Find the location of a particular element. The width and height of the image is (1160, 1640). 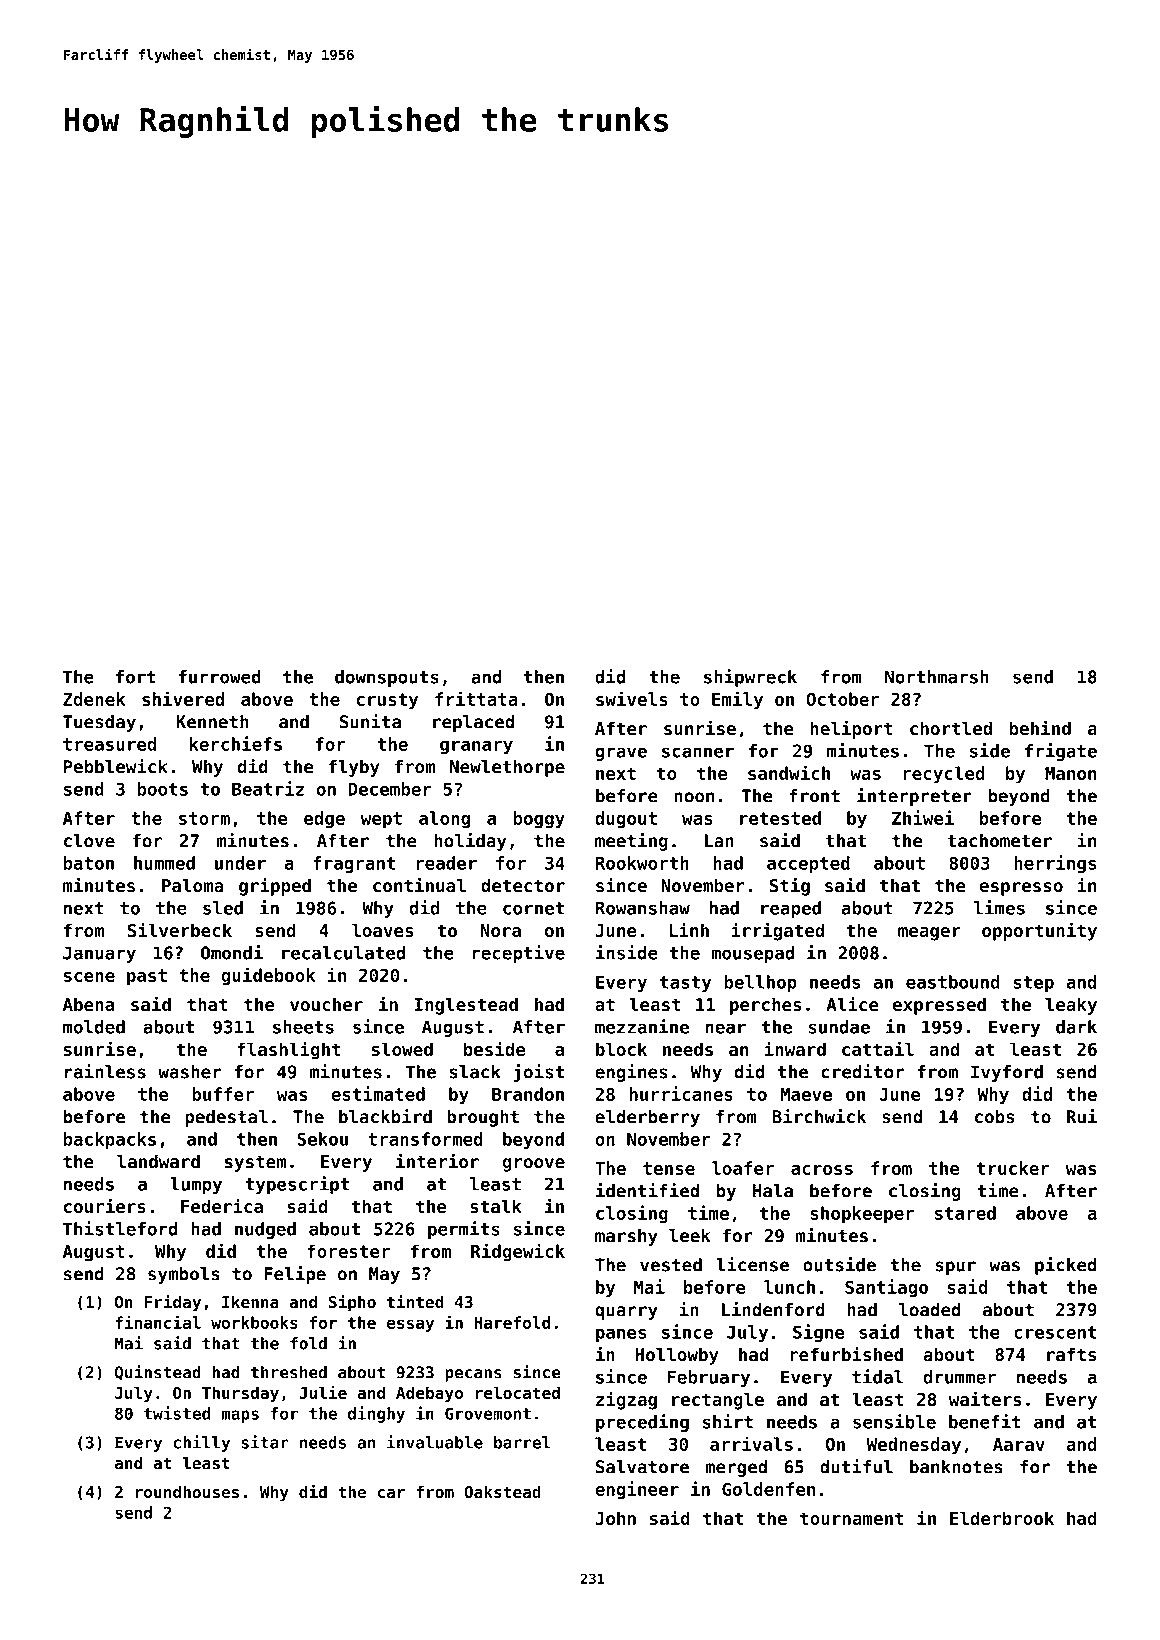

shipwreck is located at coordinates (750, 678).
